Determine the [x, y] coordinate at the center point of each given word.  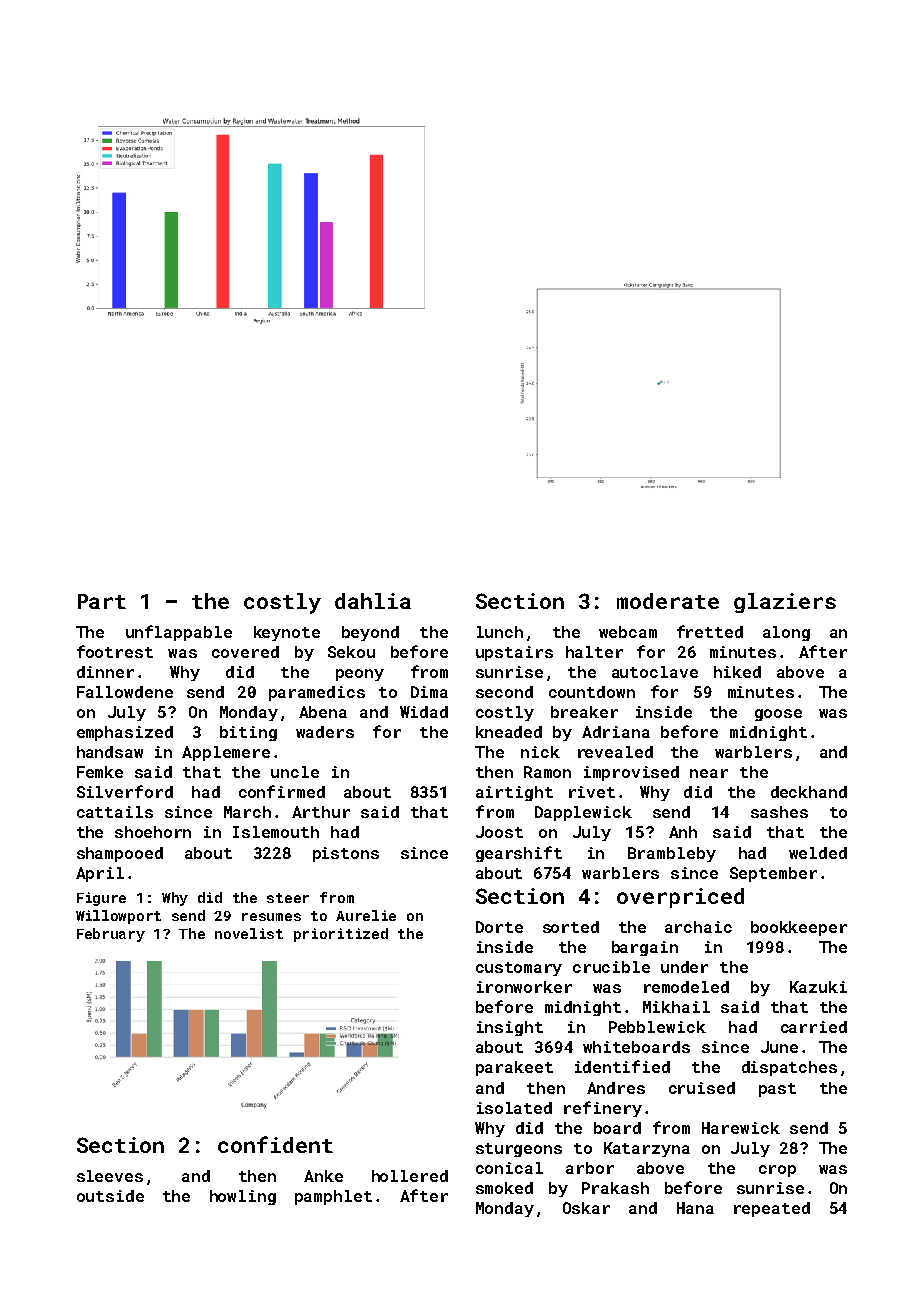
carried [814, 1027]
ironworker [524, 987]
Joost [499, 832]
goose [778, 715]
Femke [100, 772]
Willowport [118, 917]
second [504, 692]
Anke [323, 1176]
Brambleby [672, 854]
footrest [115, 651]
